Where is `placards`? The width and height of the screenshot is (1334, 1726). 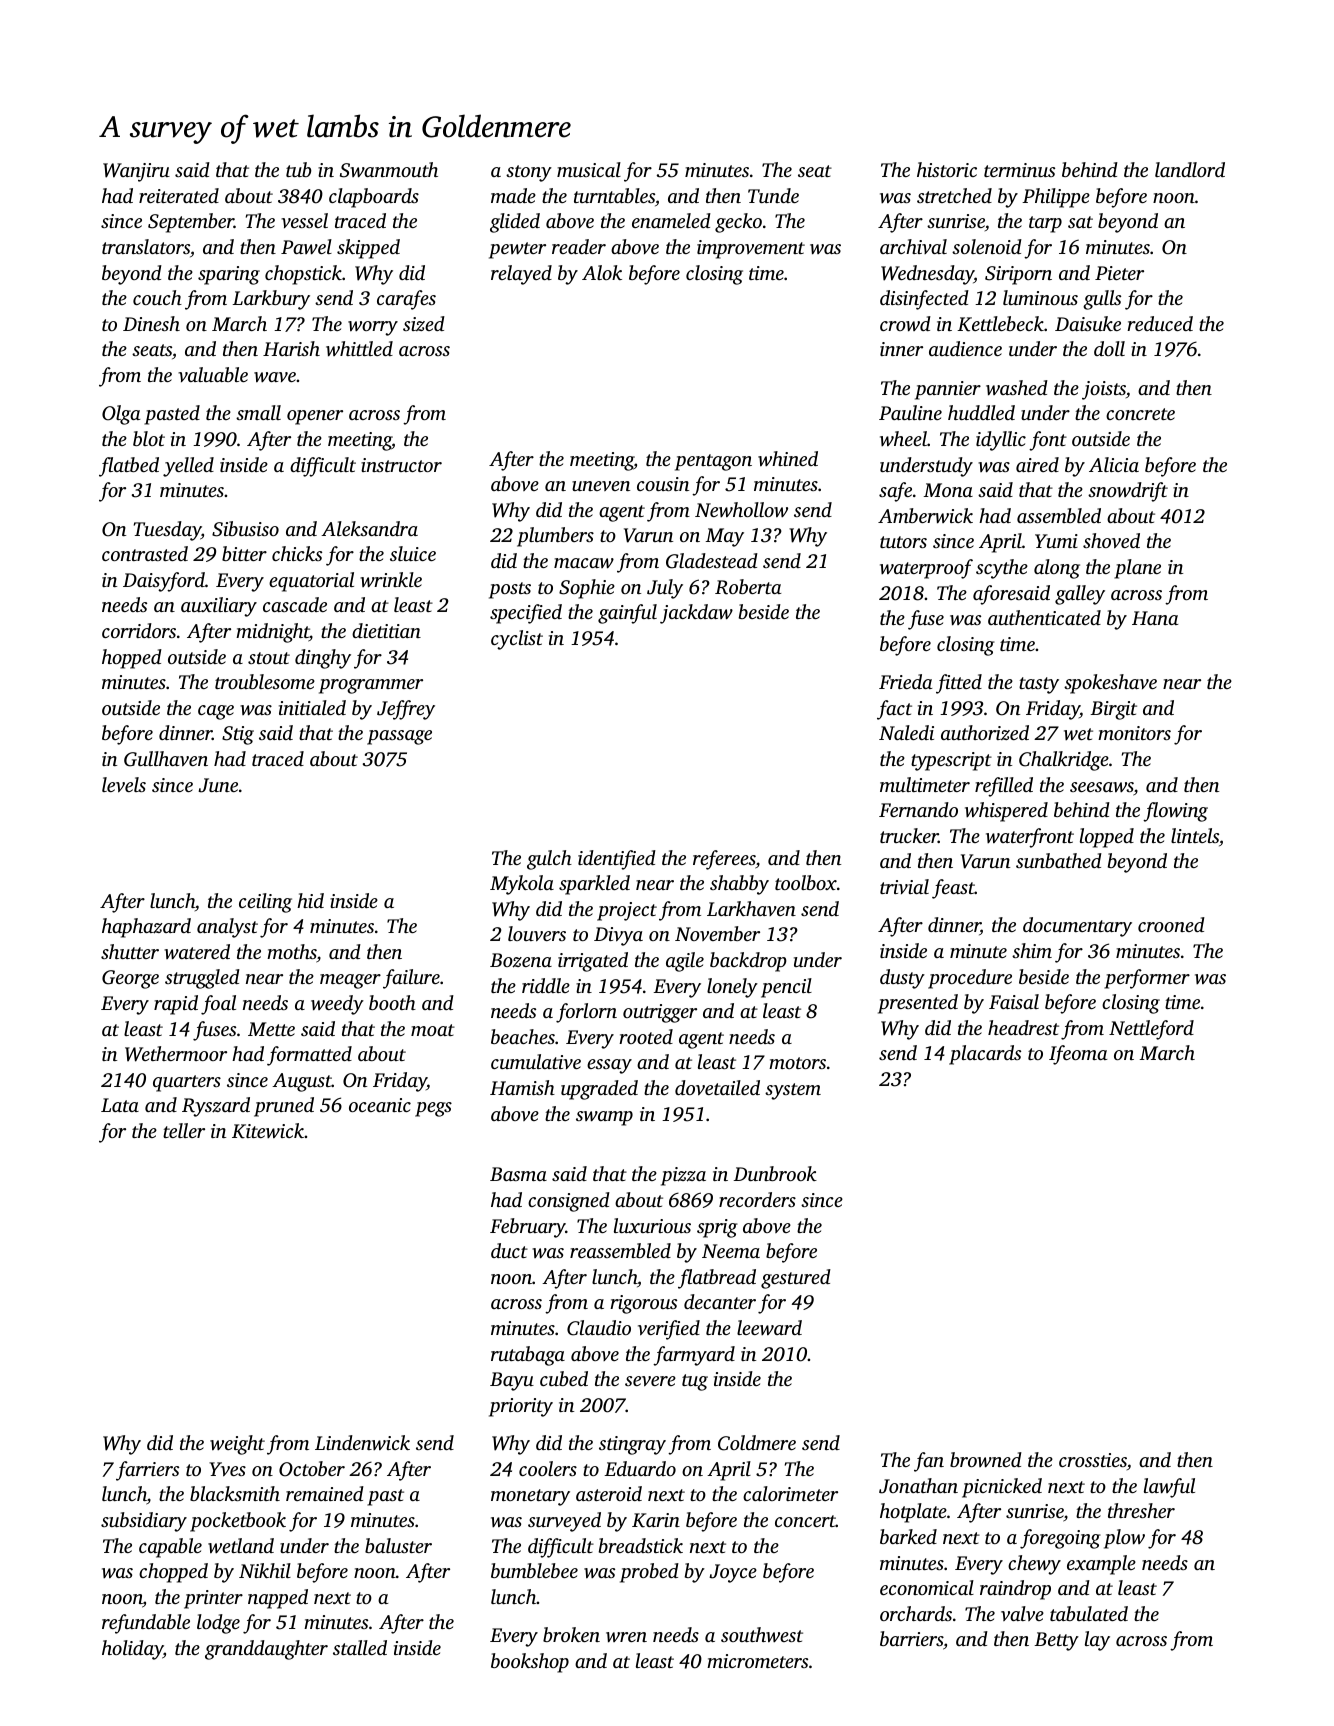 placards is located at coordinates (985, 1055).
